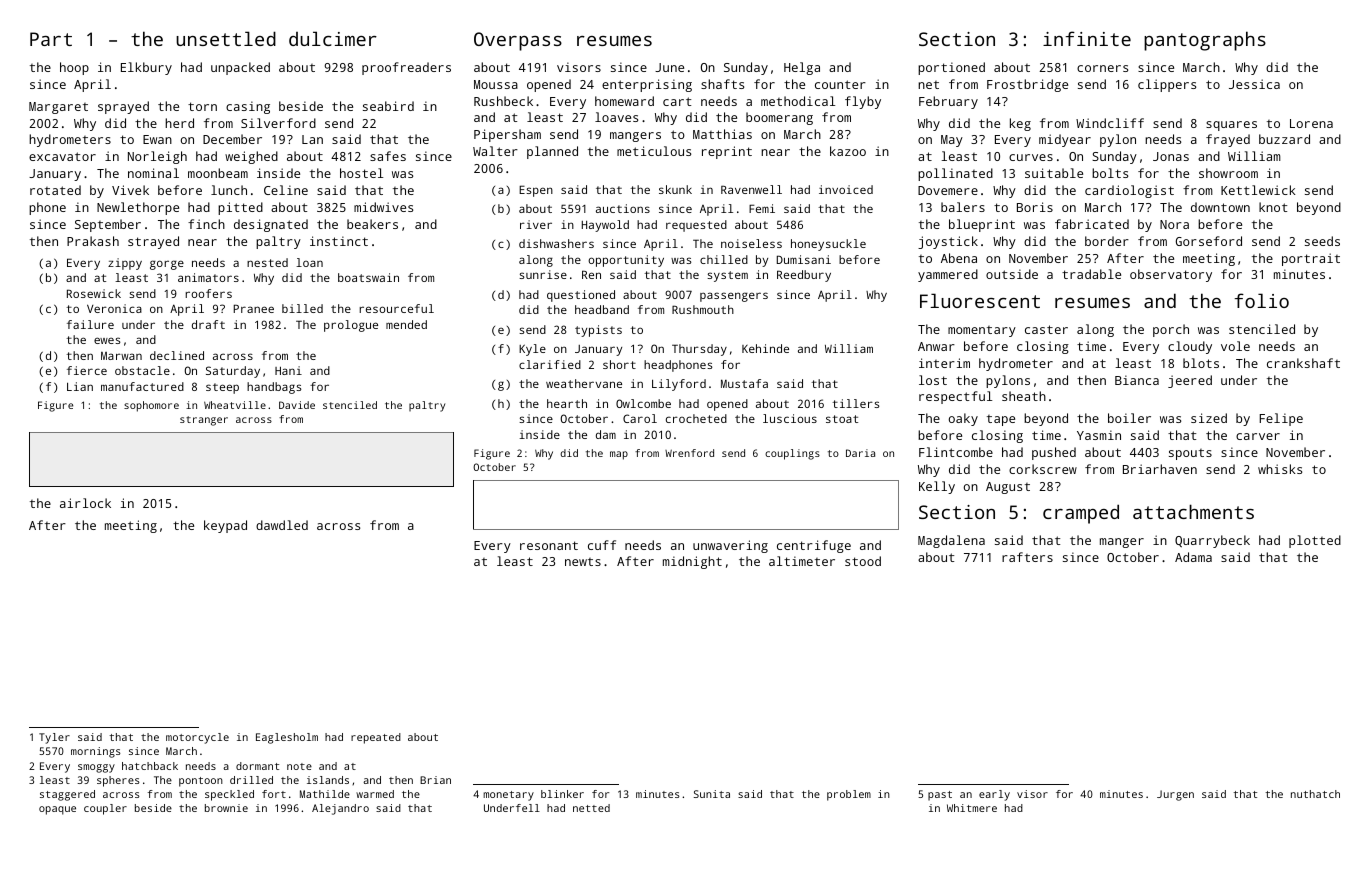 The height and width of the screenshot is (887, 1372). Describe the element at coordinates (1322, 241) in the screenshot. I see `seeds` at that location.
